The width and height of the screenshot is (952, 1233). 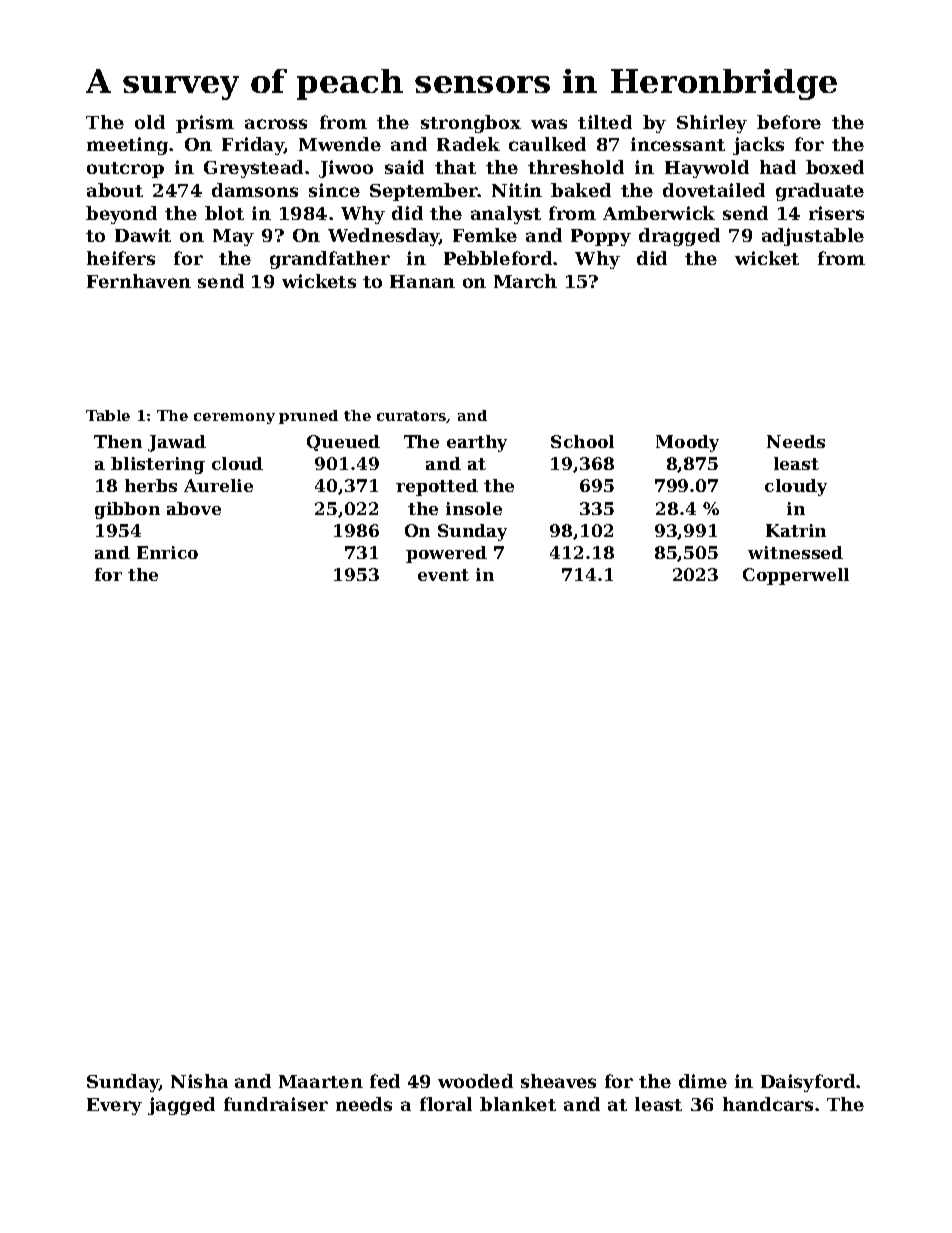 What do you see at coordinates (114, 1106) in the screenshot?
I see `Every` at bounding box center [114, 1106].
